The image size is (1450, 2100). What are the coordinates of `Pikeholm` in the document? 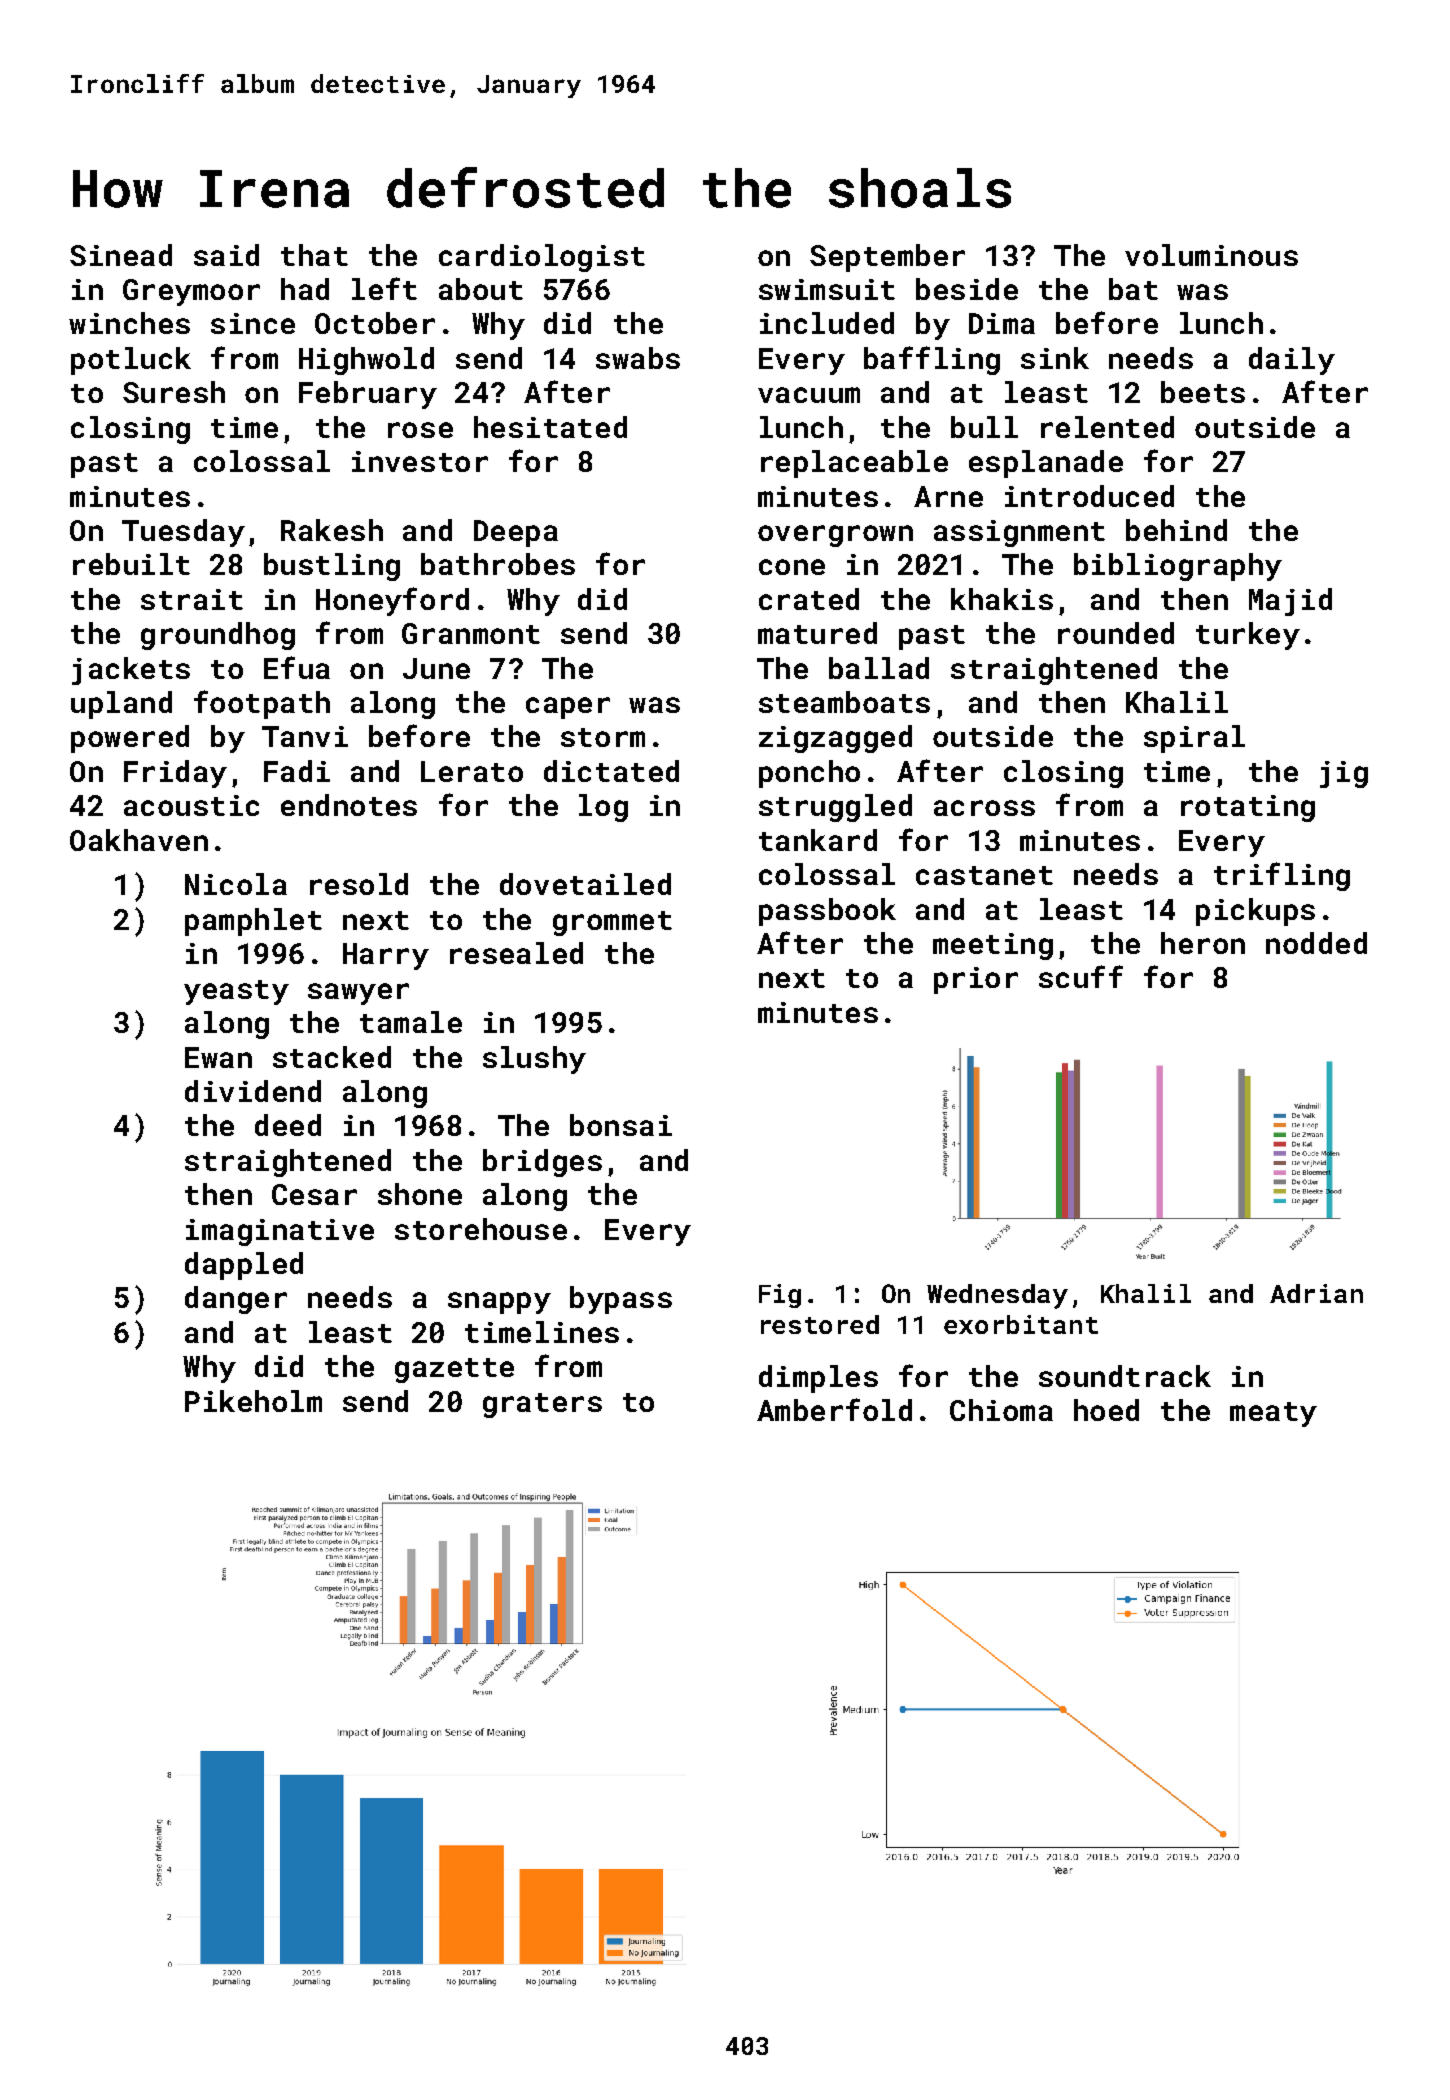 It's located at (253, 1401).
